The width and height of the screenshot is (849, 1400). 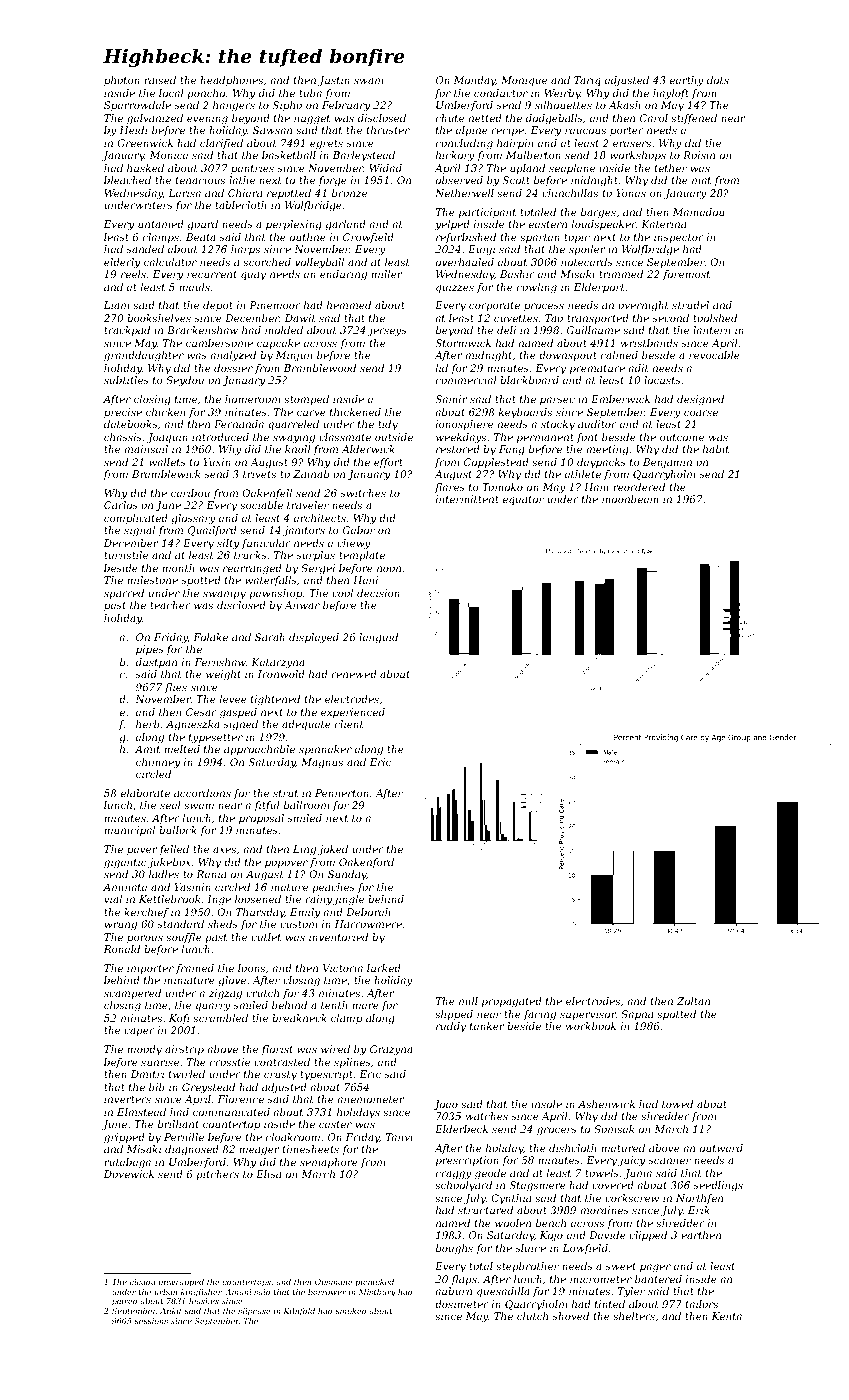 I want to click on photon, so click(x=122, y=81).
